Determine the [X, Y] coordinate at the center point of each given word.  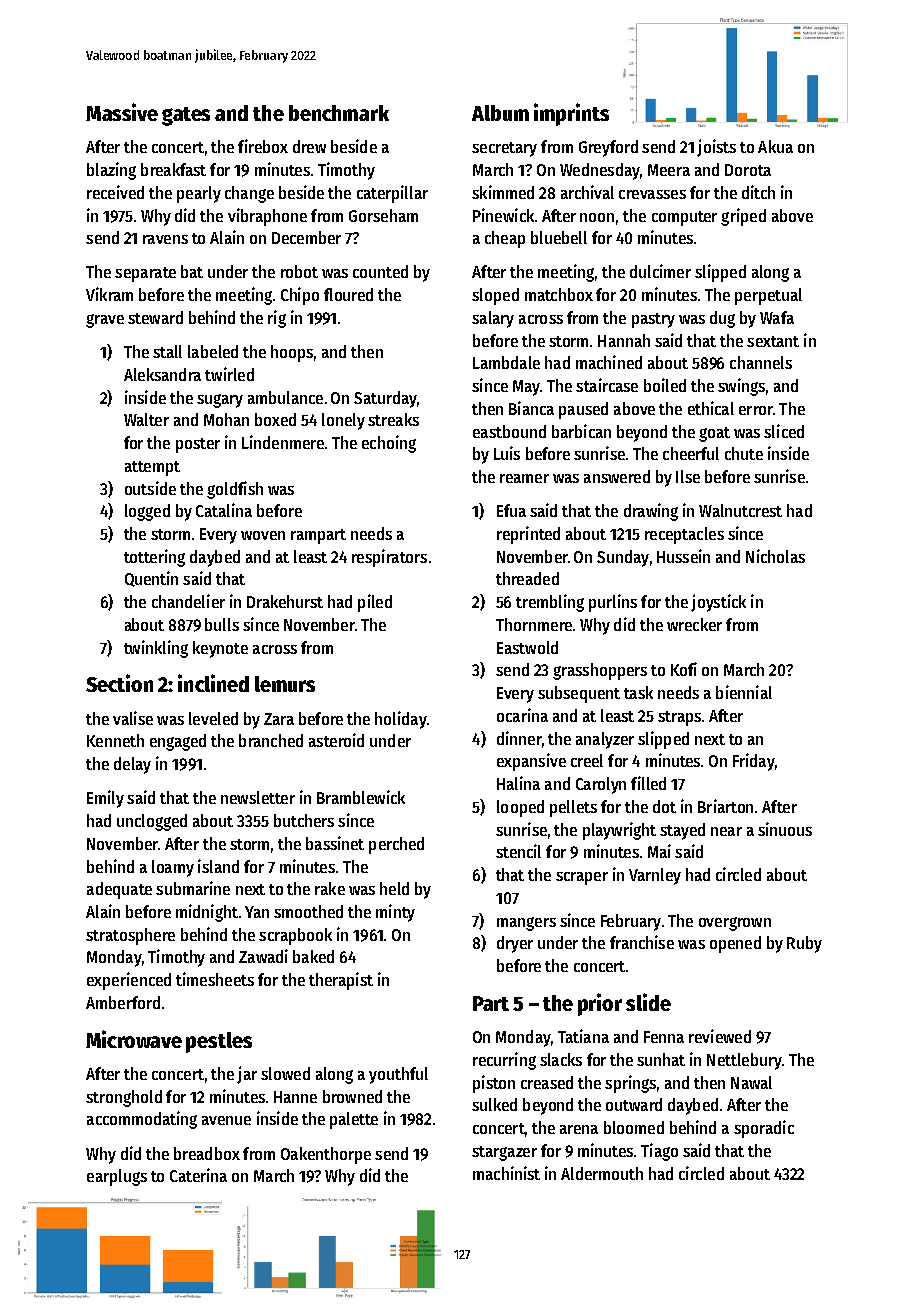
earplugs [117, 1177]
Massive [122, 112]
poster [198, 445]
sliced [784, 431]
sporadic [764, 1129]
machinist [506, 1173]
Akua [775, 146]
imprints [571, 114]
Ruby [804, 944]
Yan [257, 912]
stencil [518, 851]
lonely [343, 421]
